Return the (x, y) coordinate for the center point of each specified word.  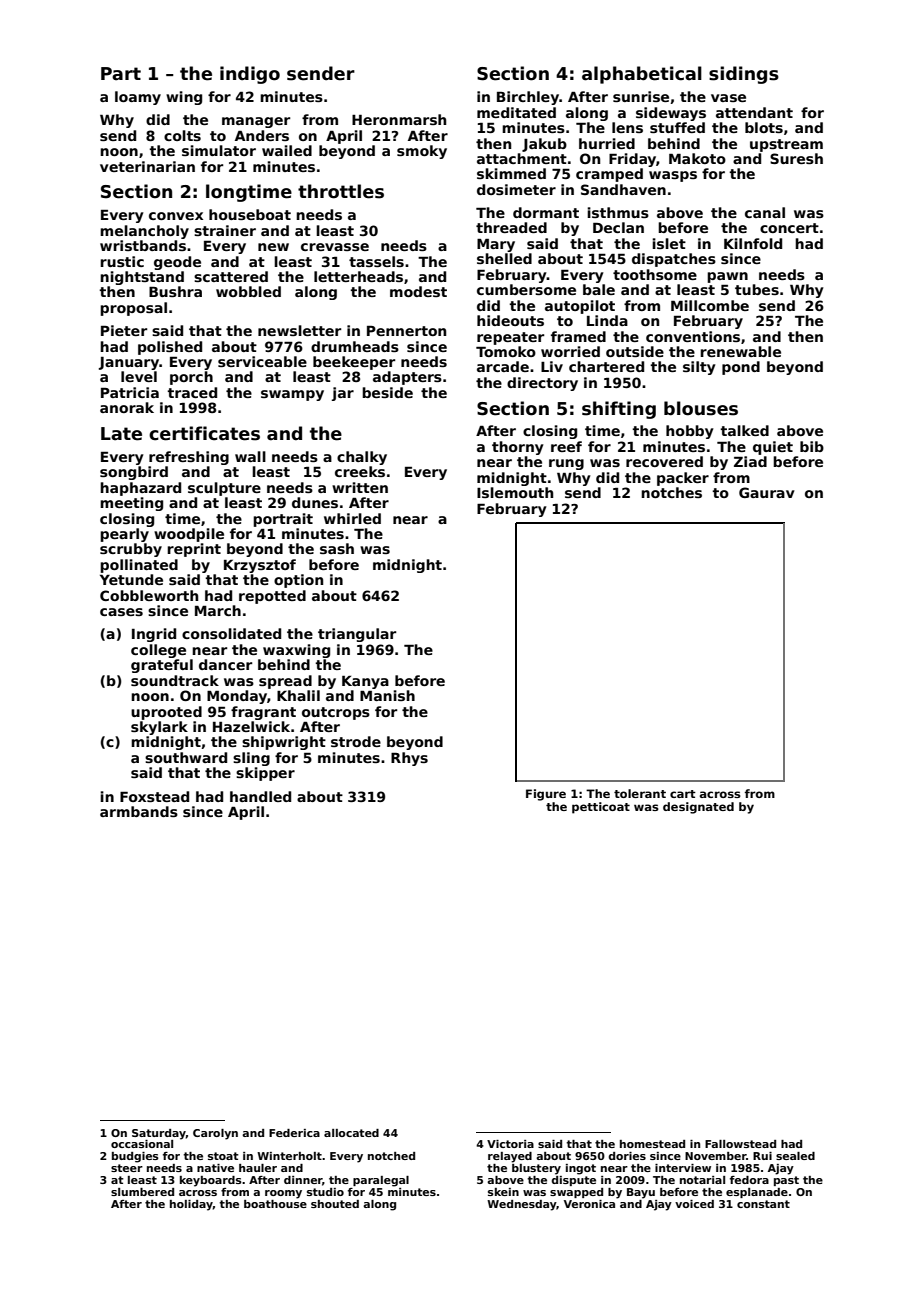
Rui (762, 1156)
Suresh (796, 158)
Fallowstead (740, 1144)
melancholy (144, 232)
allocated (351, 1133)
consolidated (231, 633)
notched (391, 1156)
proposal (133, 309)
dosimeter (516, 189)
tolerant (640, 793)
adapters (407, 378)
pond (741, 368)
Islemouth (515, 492)
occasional (142, 1144)
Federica (294, 1133)
